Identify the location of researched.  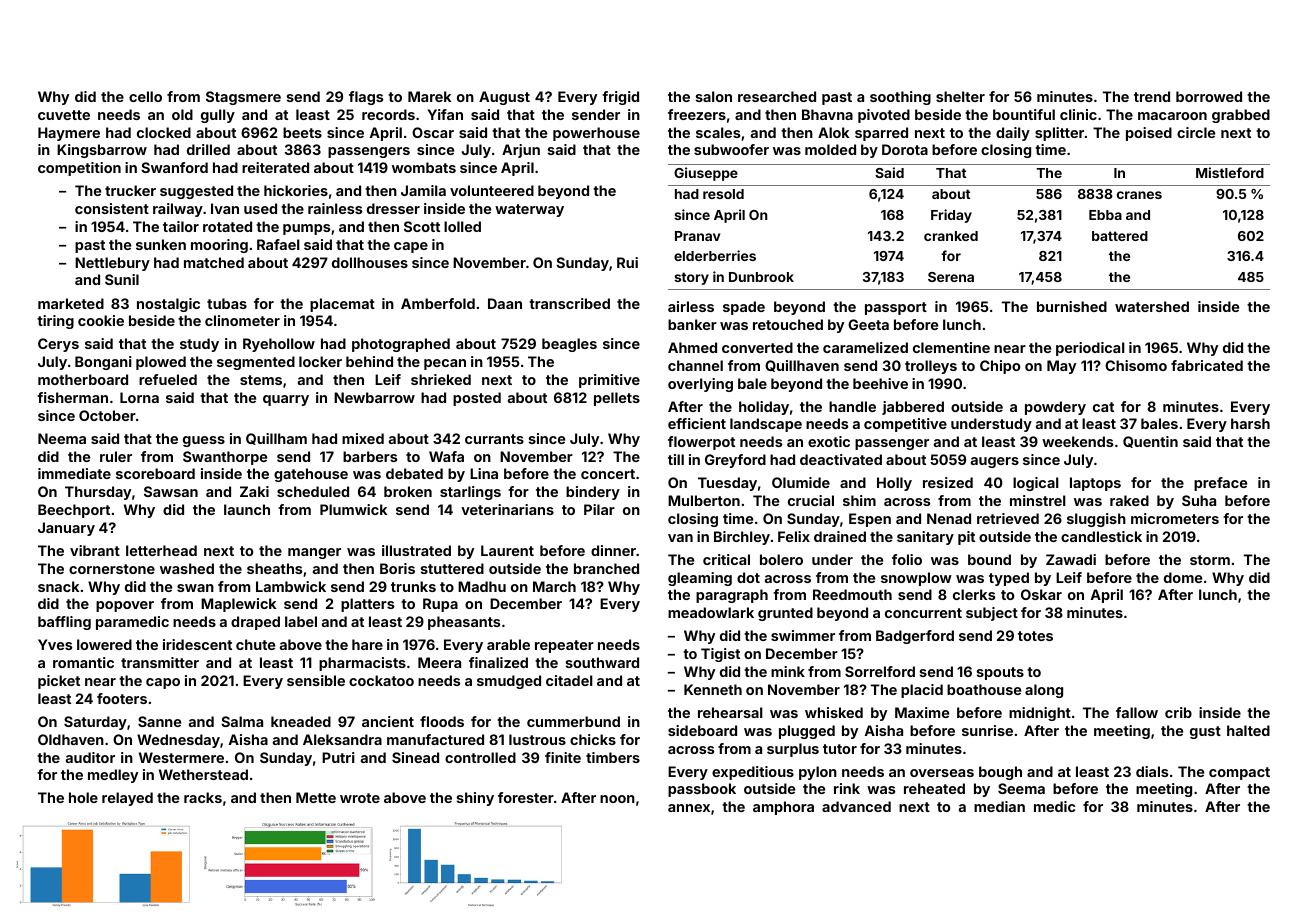
(777, 96).
